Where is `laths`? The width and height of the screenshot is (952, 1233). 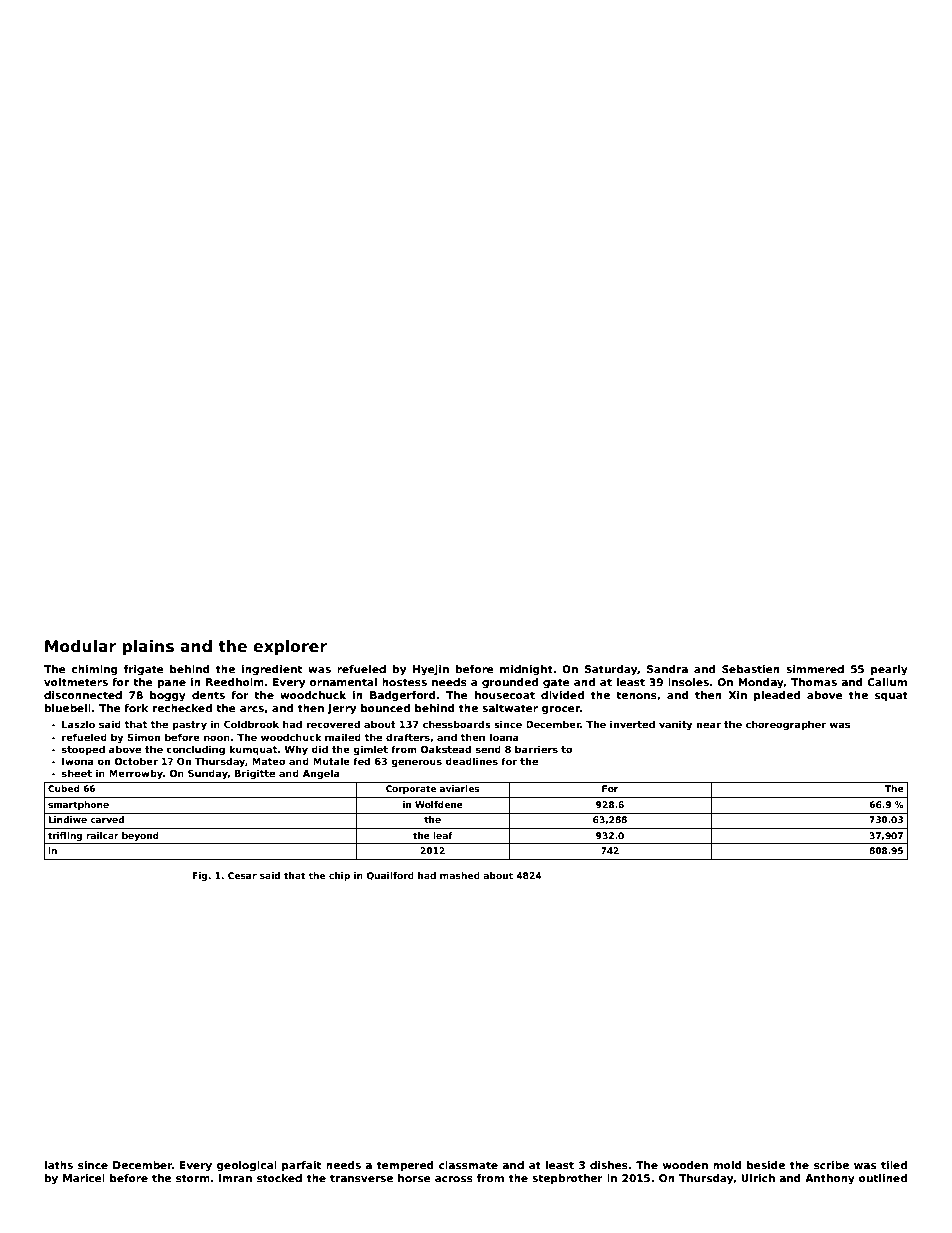
laths is located at coordinates (59, 1165).
